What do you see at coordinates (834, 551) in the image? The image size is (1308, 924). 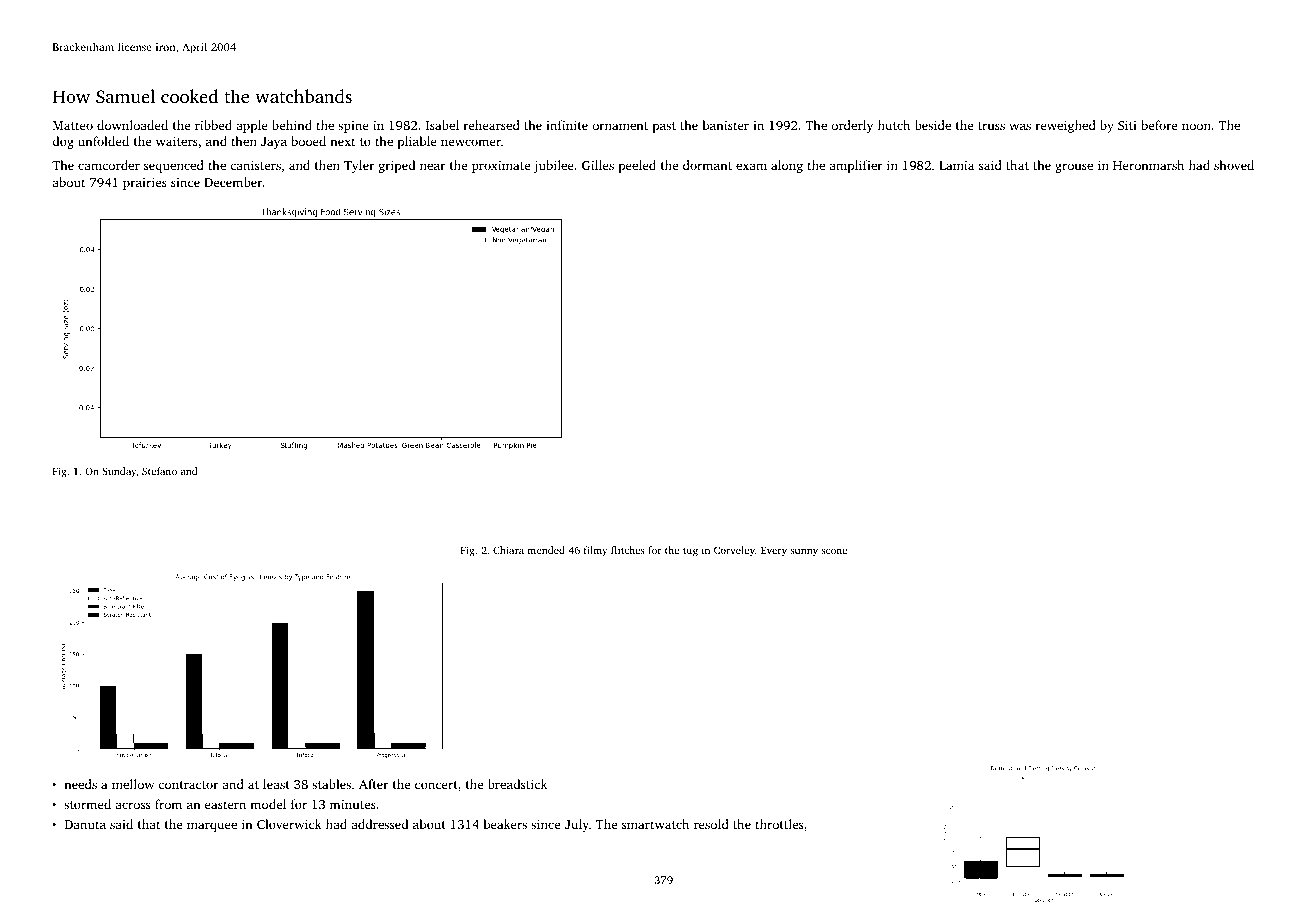 I see `scone` at bounding box center [834, 551].
